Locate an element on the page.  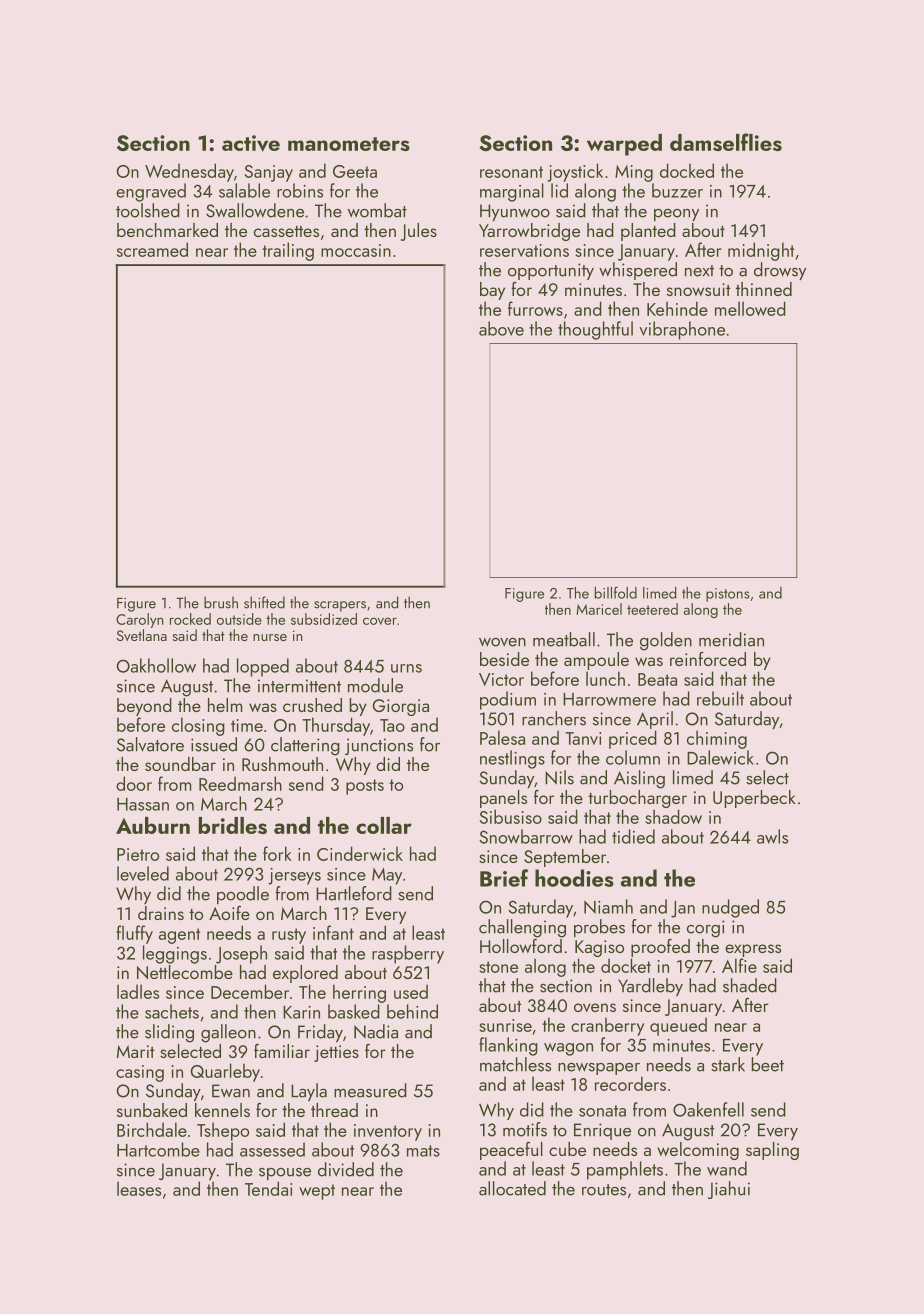
leggings is located at coordinates (175, 954).
